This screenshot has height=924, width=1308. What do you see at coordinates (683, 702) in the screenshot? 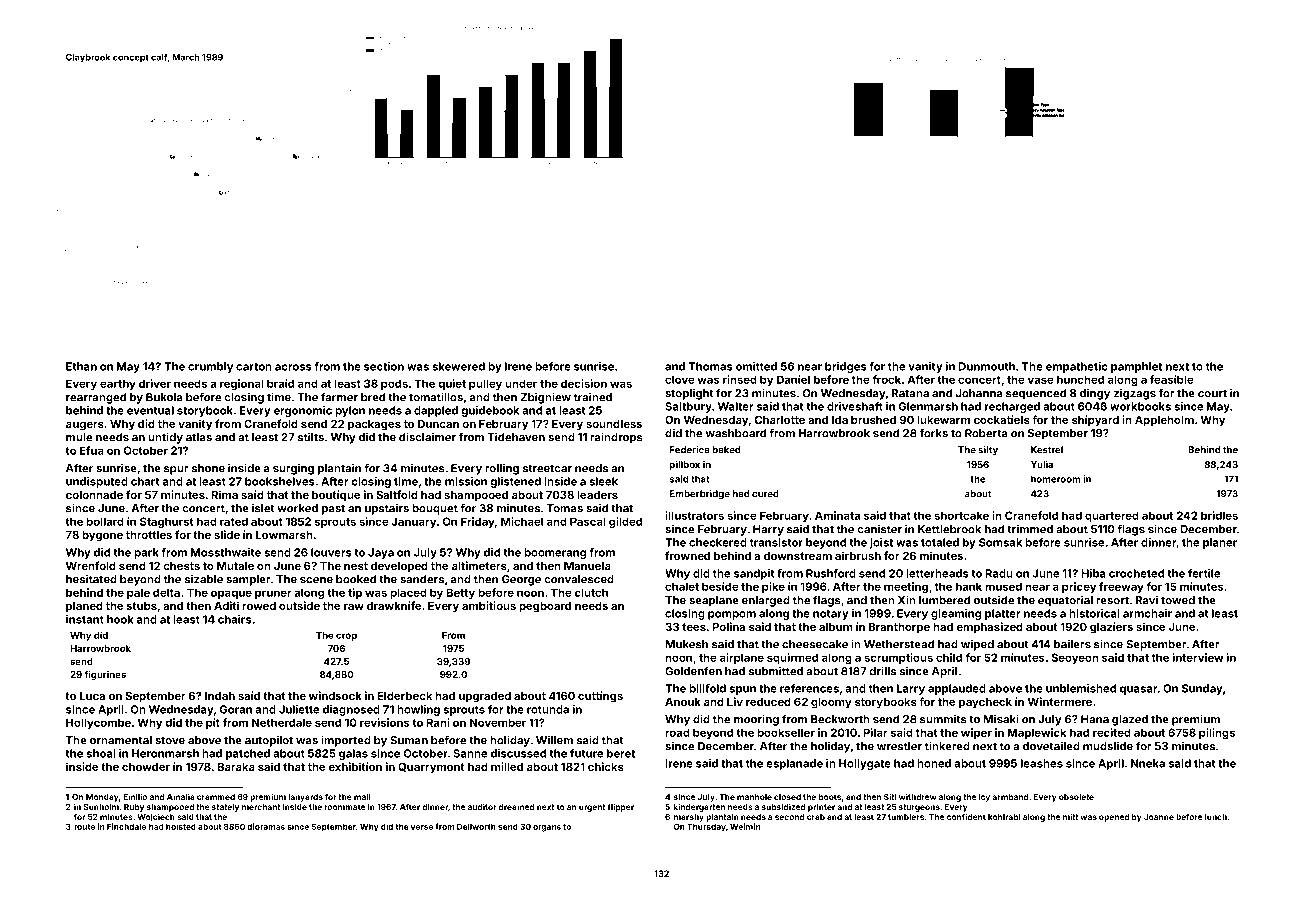
I see `Anouk` at bounding box center [683, 702].
